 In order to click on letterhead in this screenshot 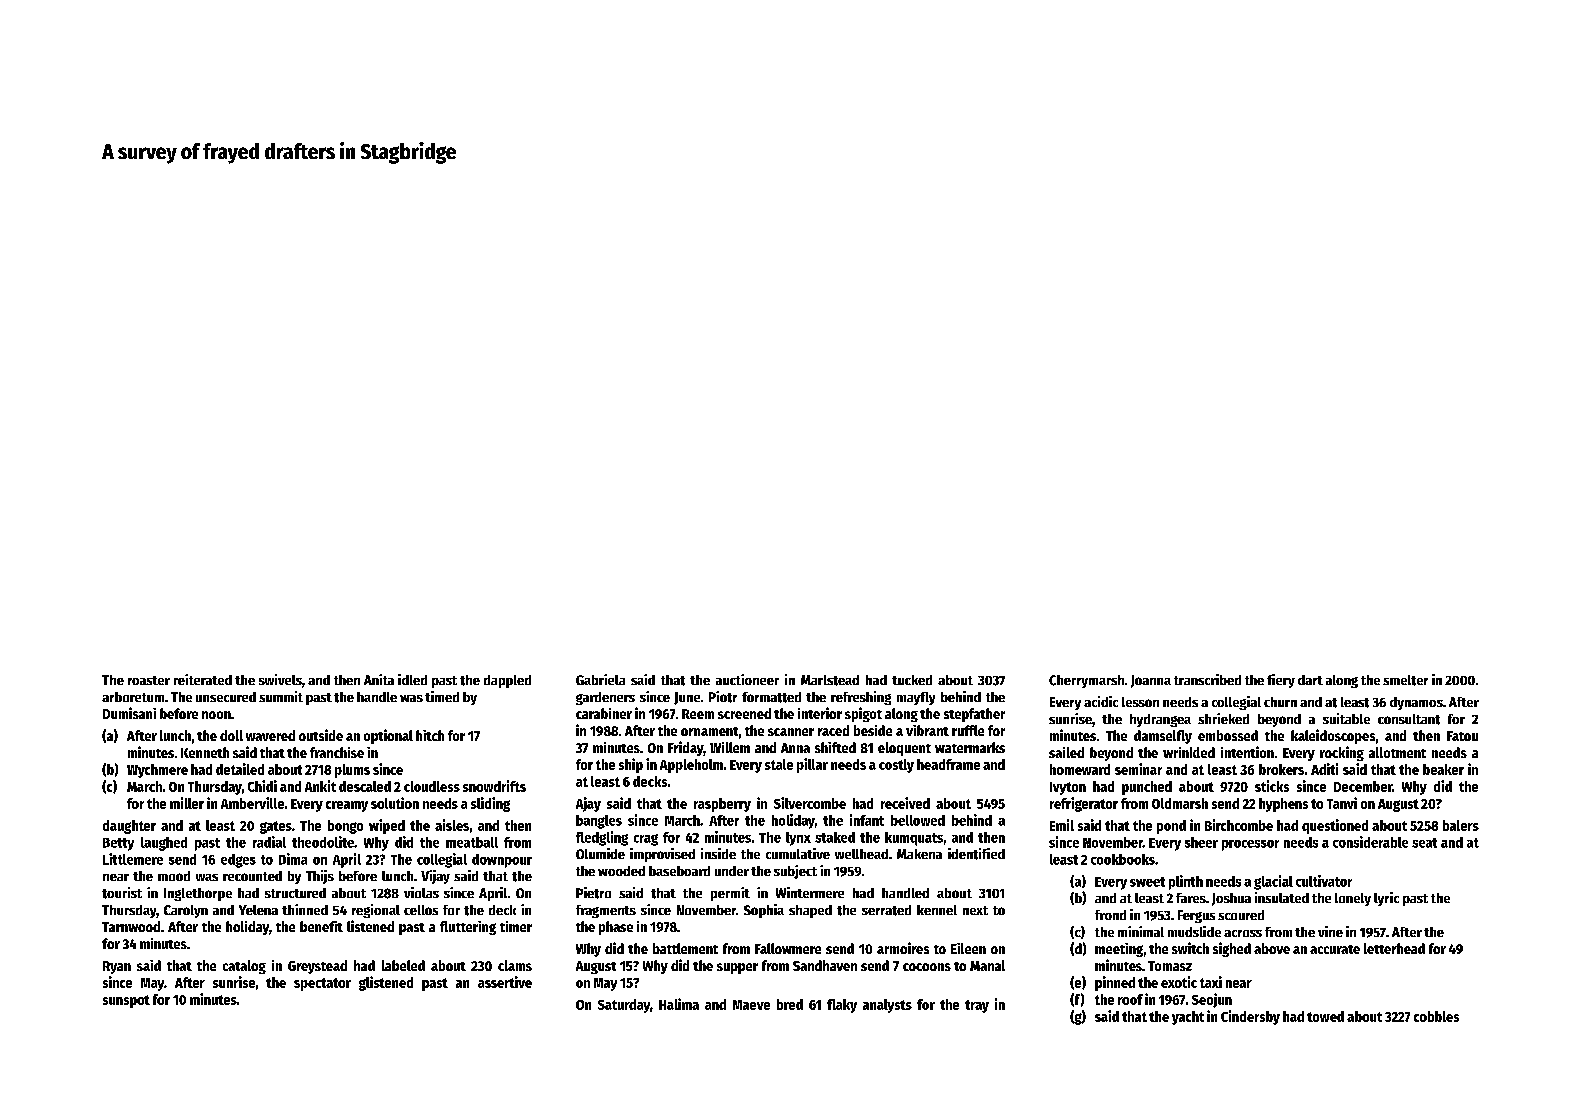, I will do `click(1394, 948)`.
